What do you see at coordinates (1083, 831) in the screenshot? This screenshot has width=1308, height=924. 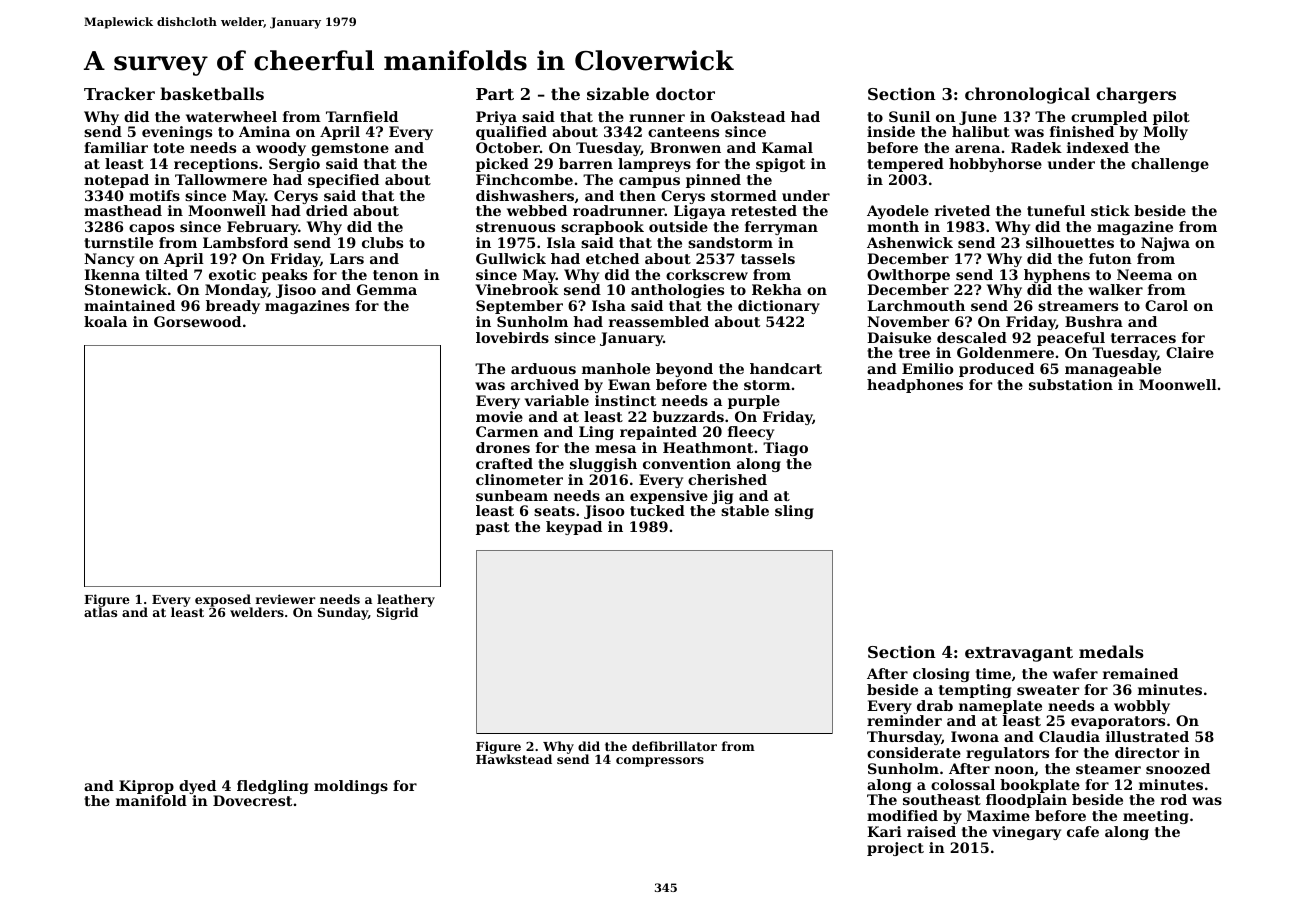 I see `cafe` at bounding box center [1083, 831].
